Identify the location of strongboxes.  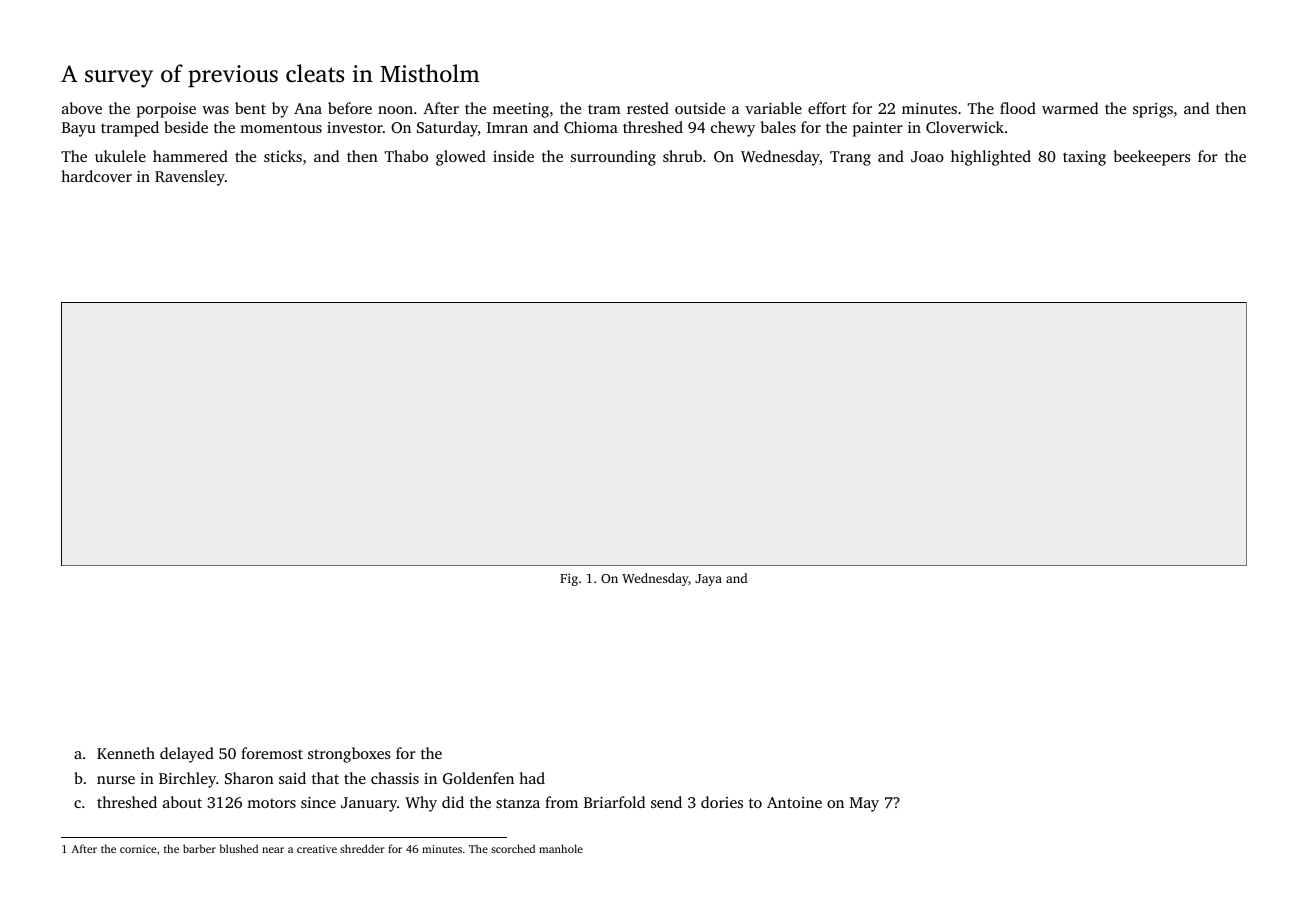
(349, 755).
